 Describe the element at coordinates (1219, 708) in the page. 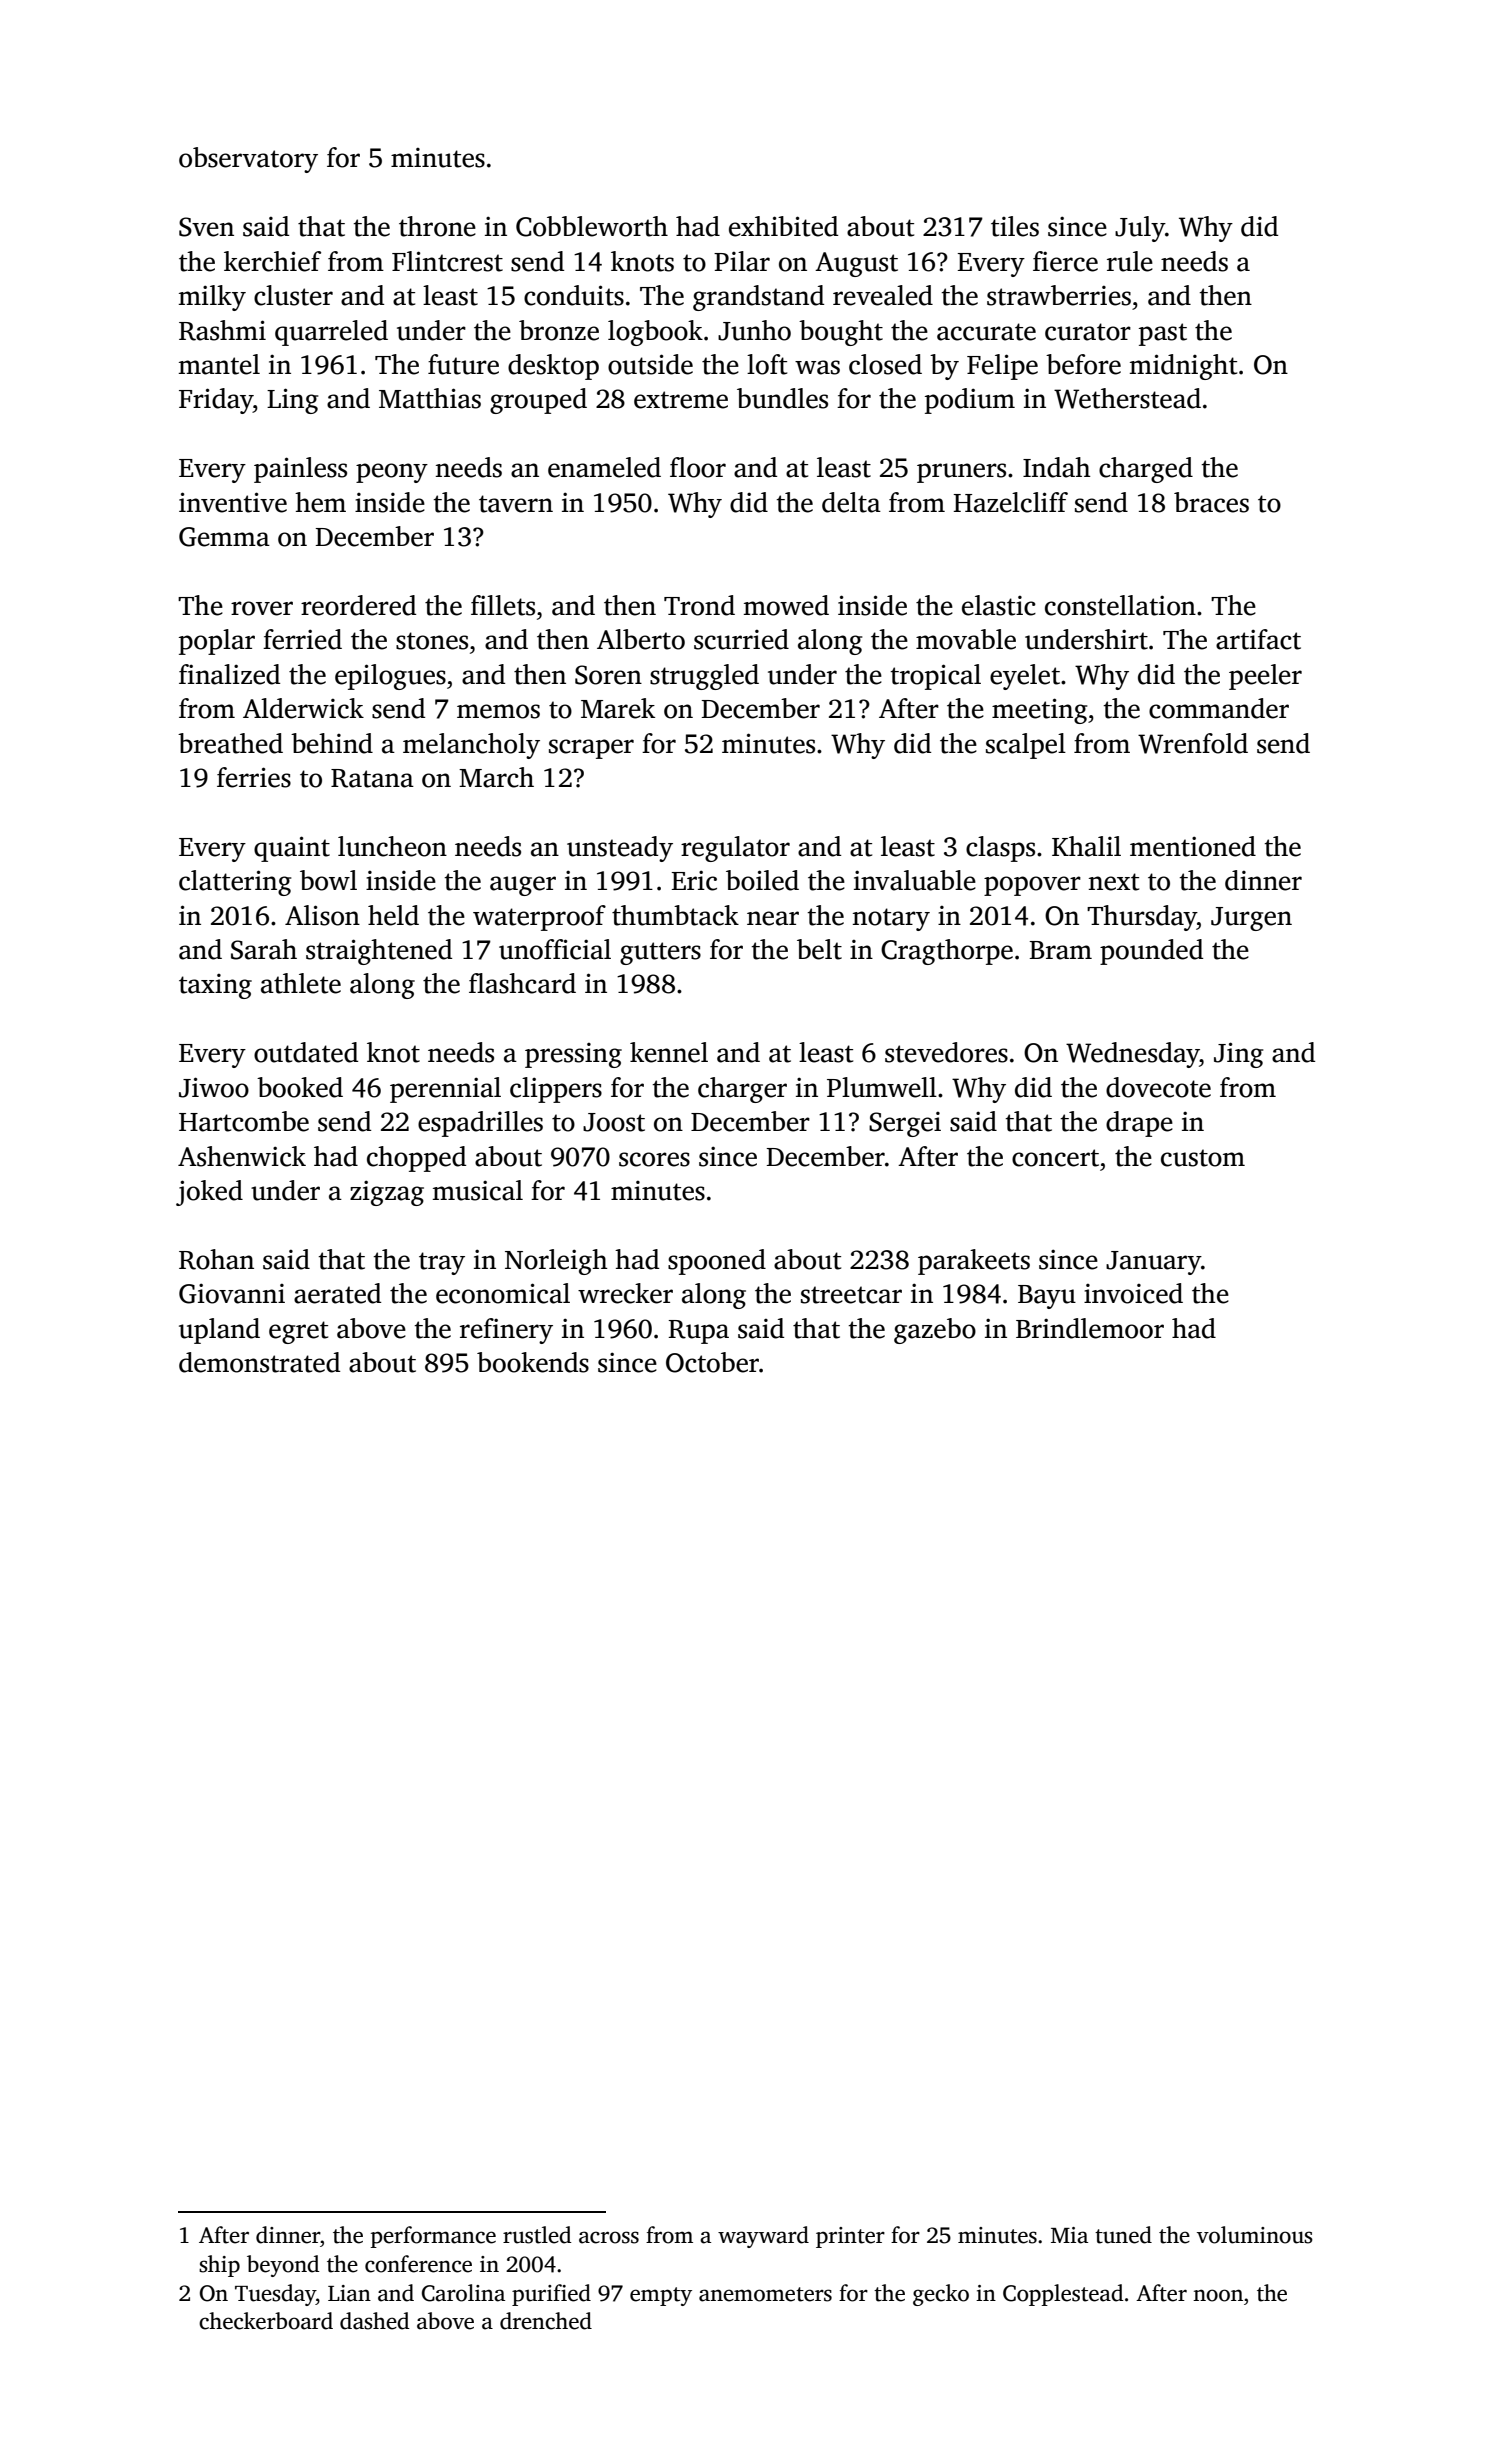

I see `commander` at that location.
